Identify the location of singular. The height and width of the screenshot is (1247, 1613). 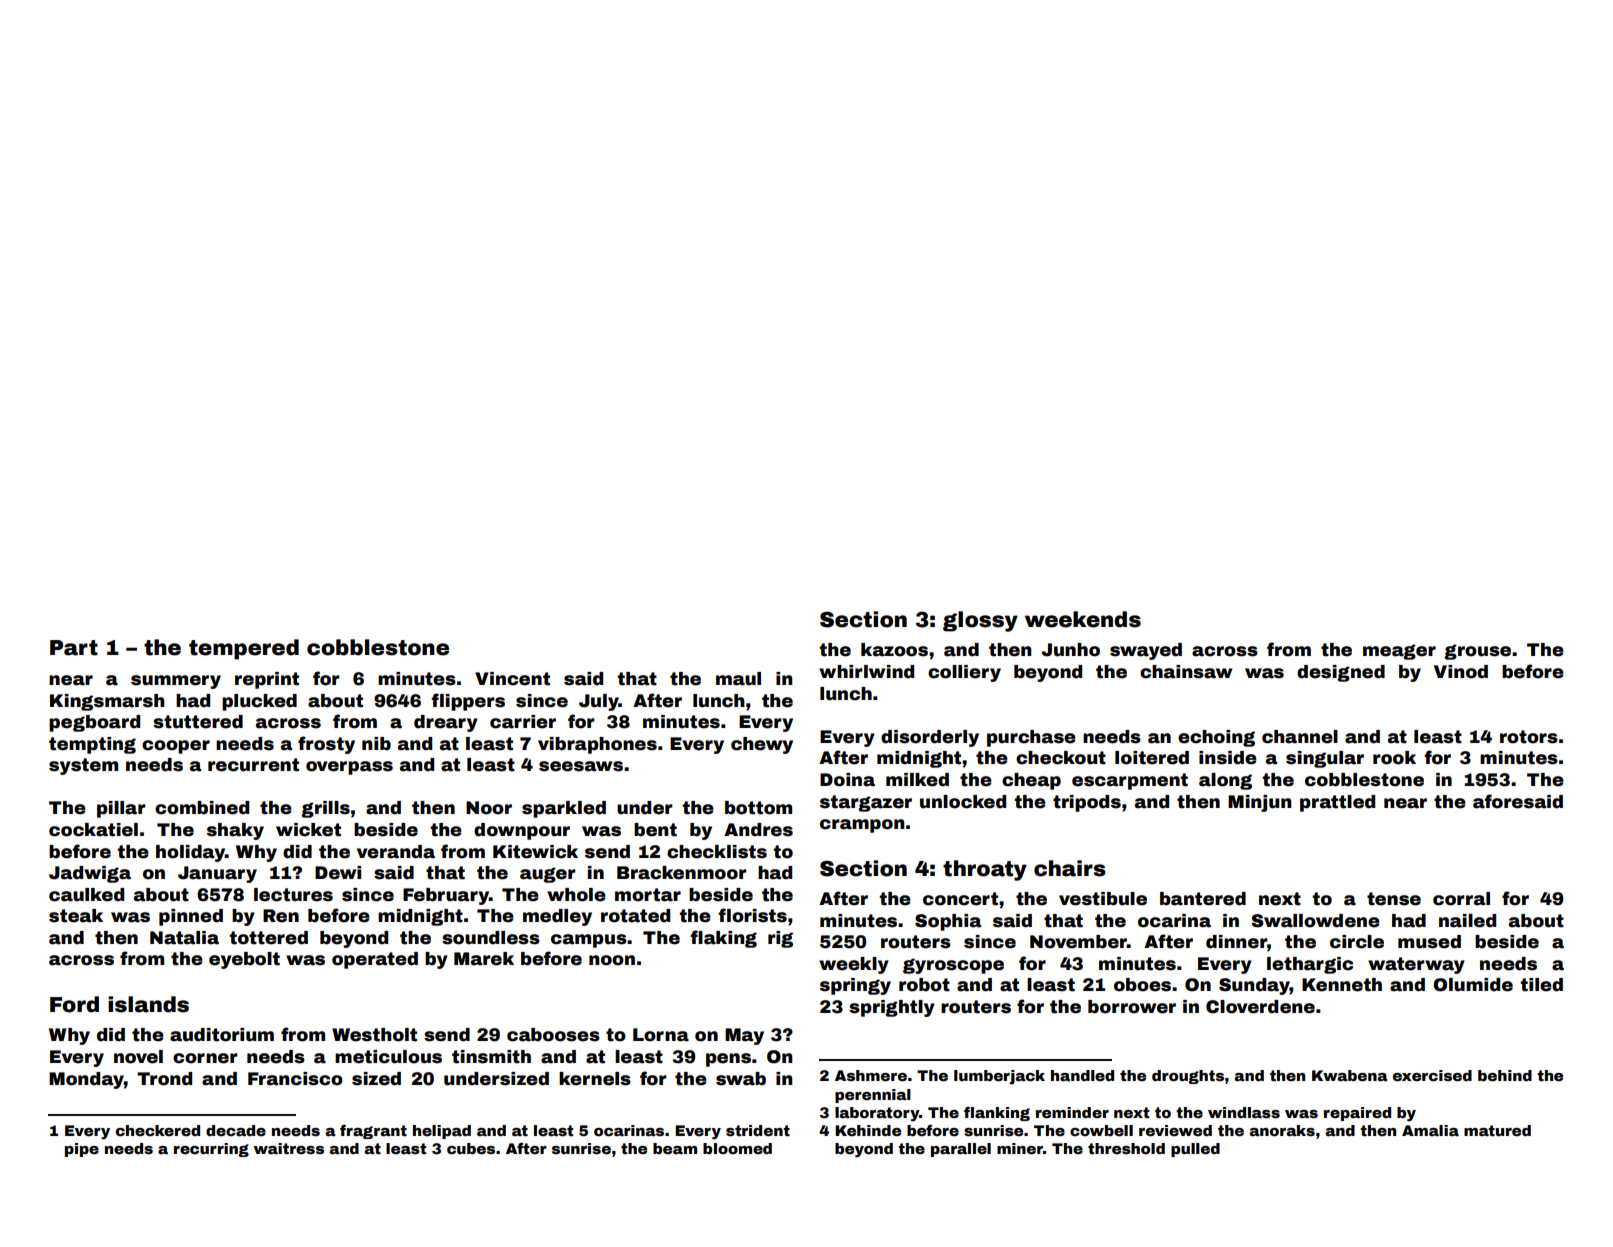
(1325, 759).
